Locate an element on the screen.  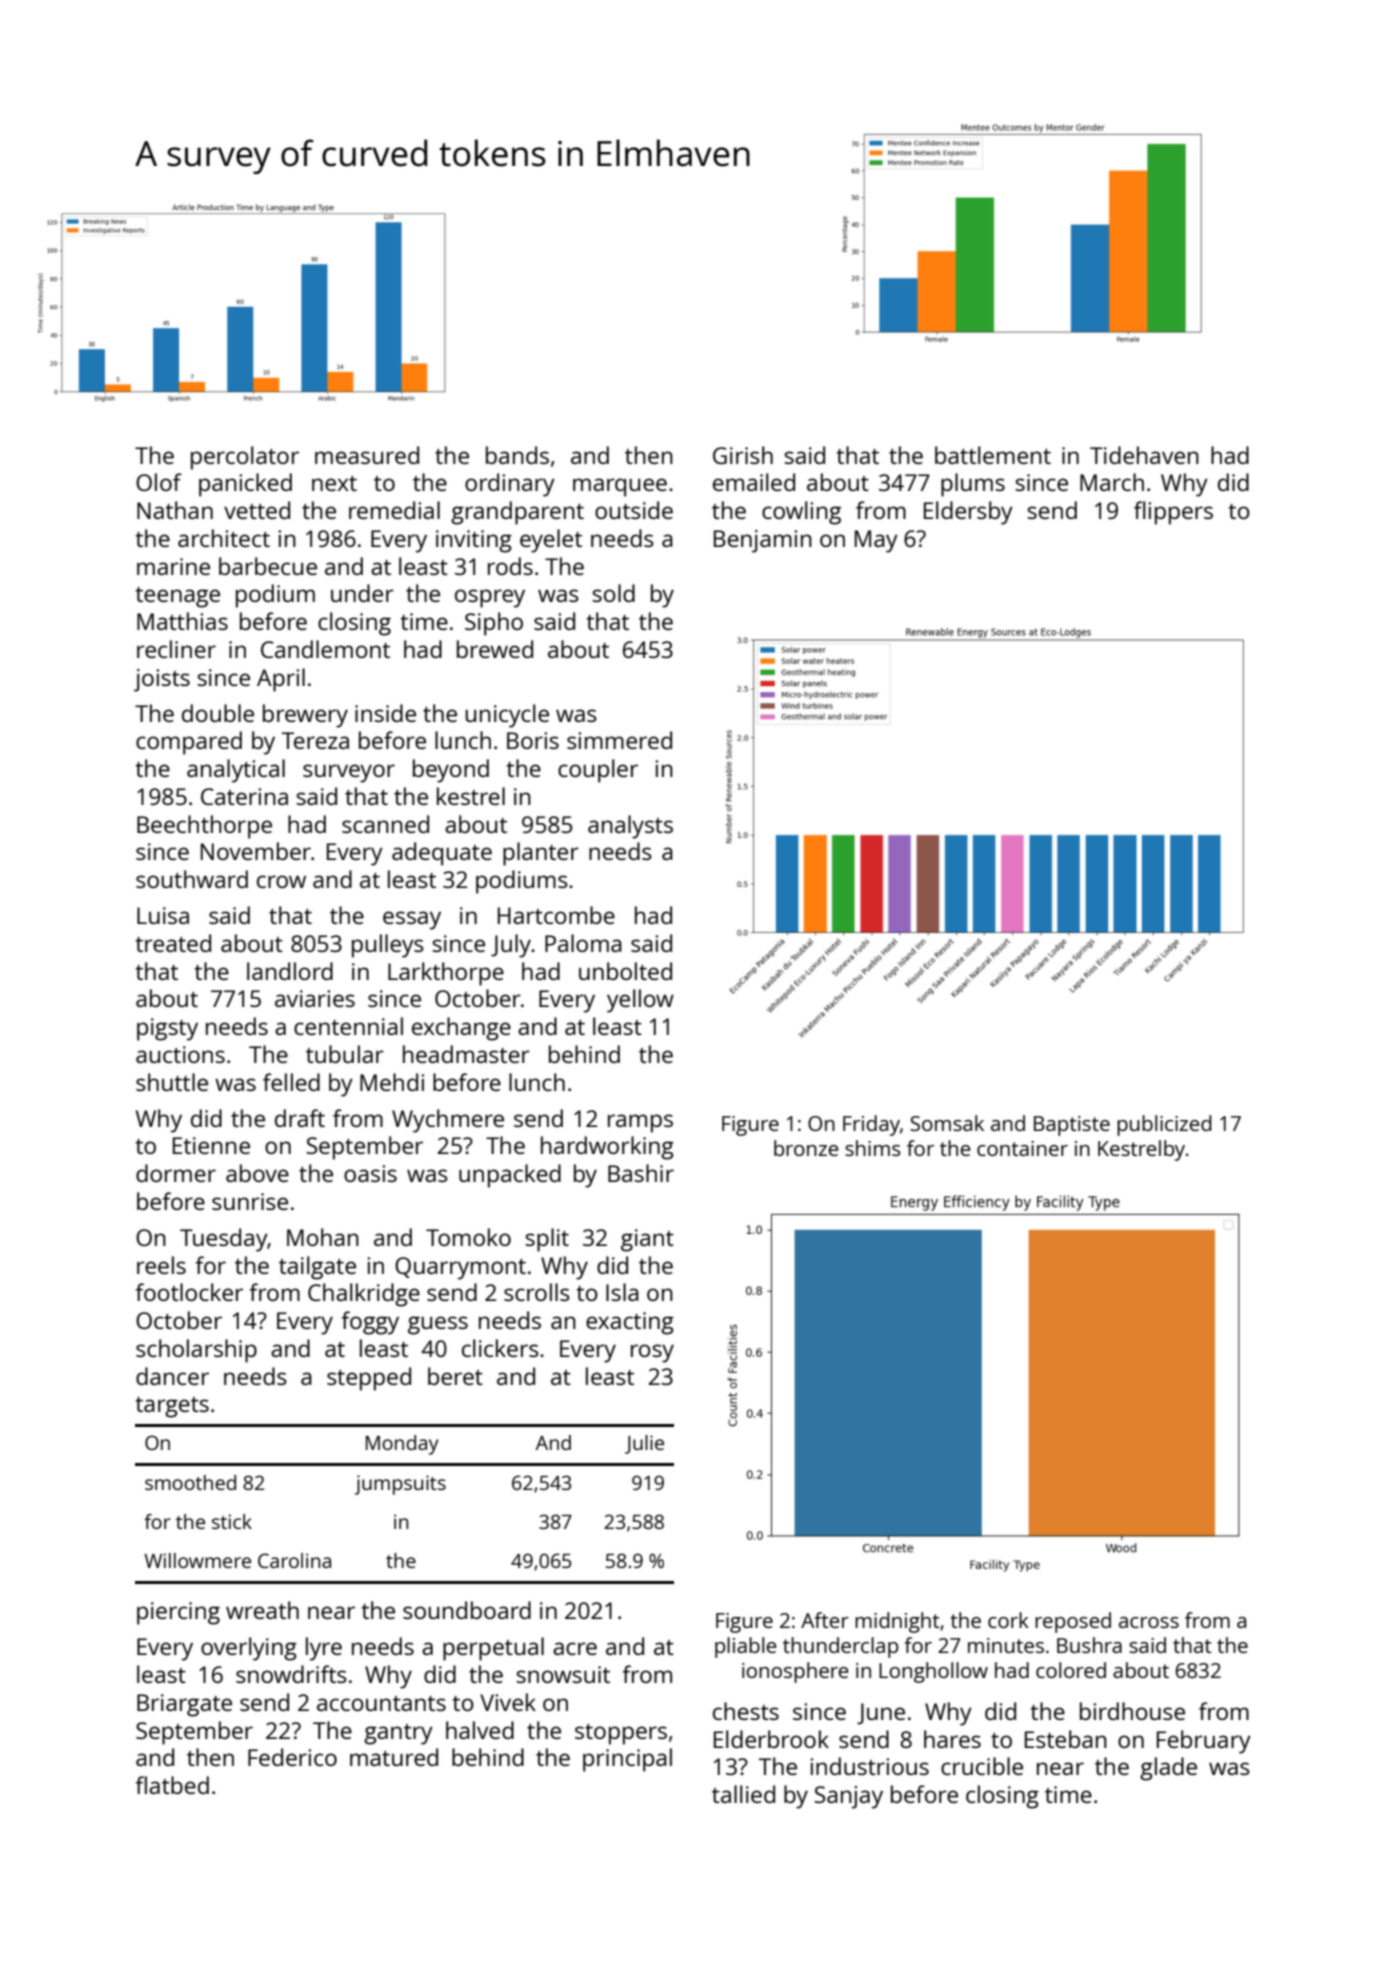
Carolina is located at coordinates (294, 1560).
